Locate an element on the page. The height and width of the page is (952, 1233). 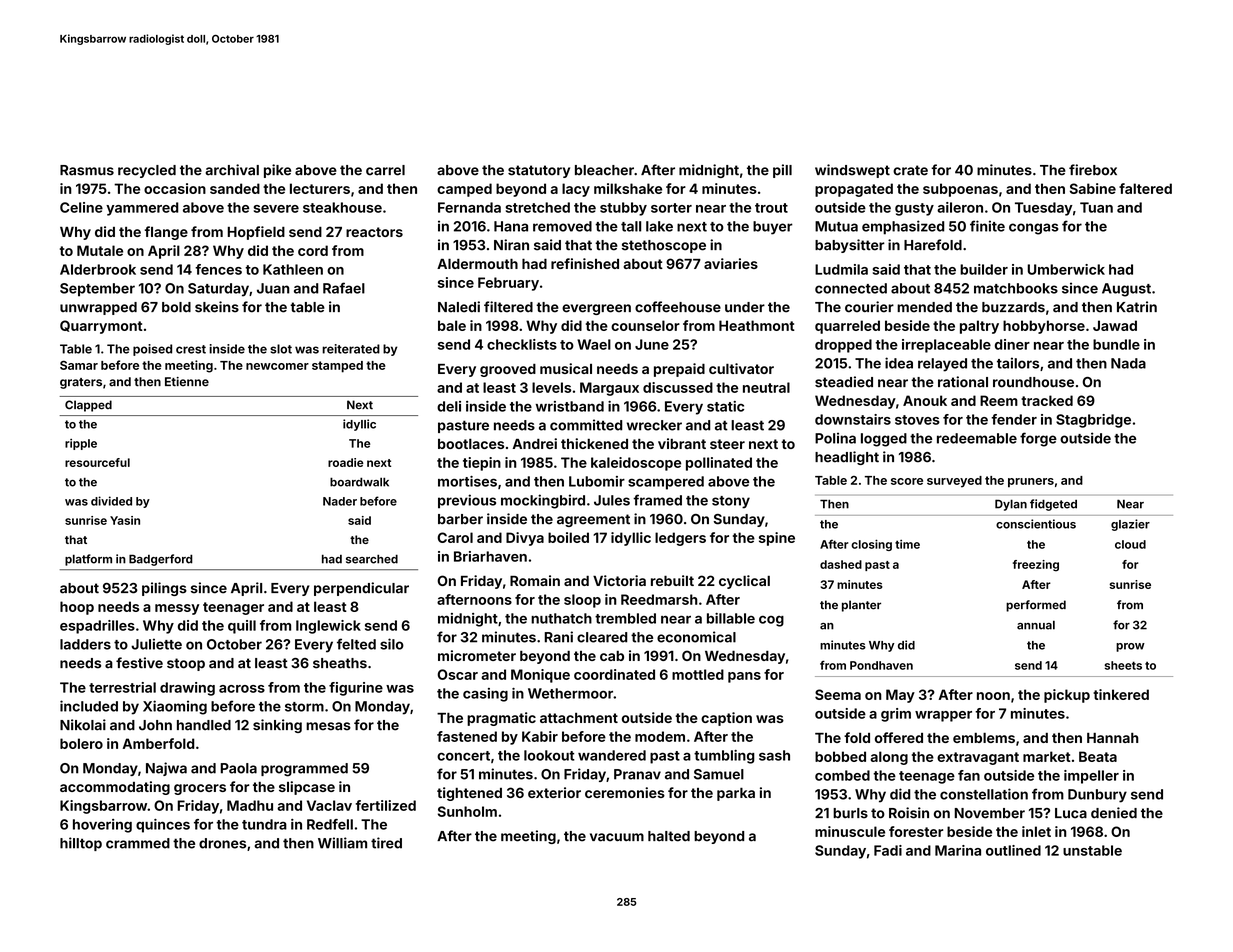
steakhouse is located at coordinates (342, 207).
